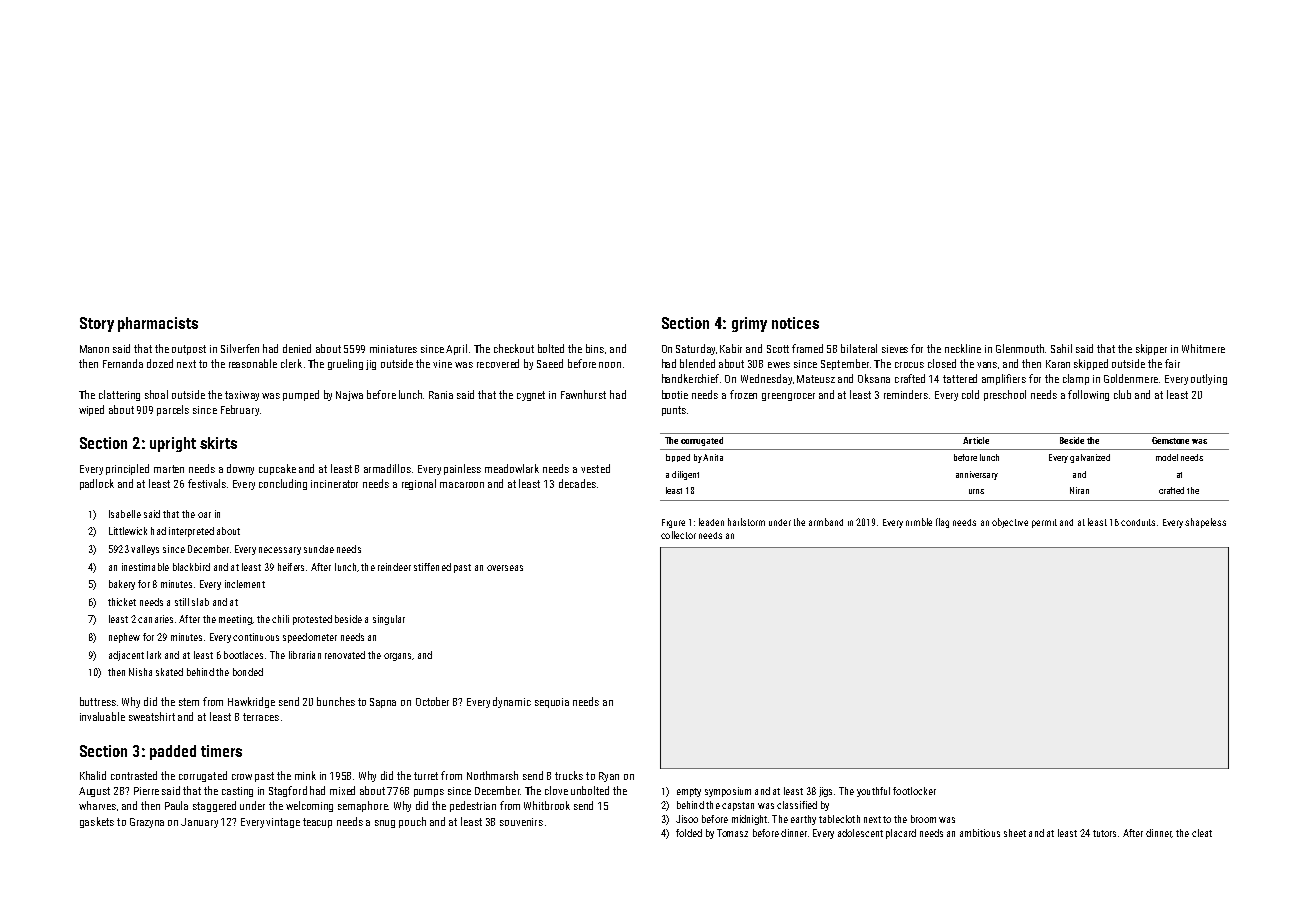 The image size is (1308, 924). What do you see at coordinates (248, 672) in the screenshot?
I see `bonded` at bounding box center [248, 672].
